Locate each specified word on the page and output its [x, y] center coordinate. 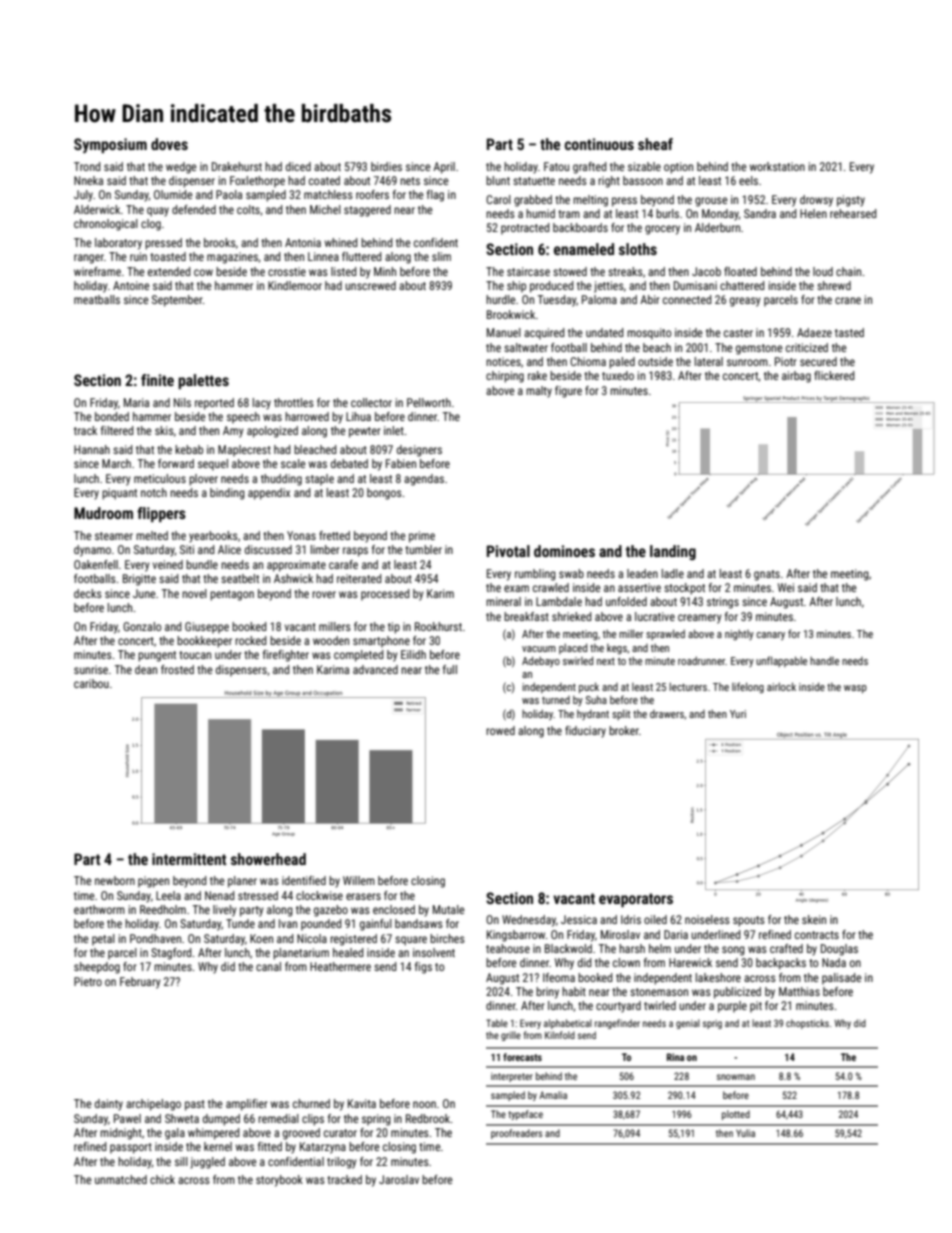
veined [168, 564]
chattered [742, 285]
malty [539, 392]
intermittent [189, 859]
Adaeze [814, 332]
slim [441, 256]
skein [814, 919]
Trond [87, 166]
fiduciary [585, 732]
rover [324, 594]
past [195, 1105]
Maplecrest [244, 451]
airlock [781, 686]
